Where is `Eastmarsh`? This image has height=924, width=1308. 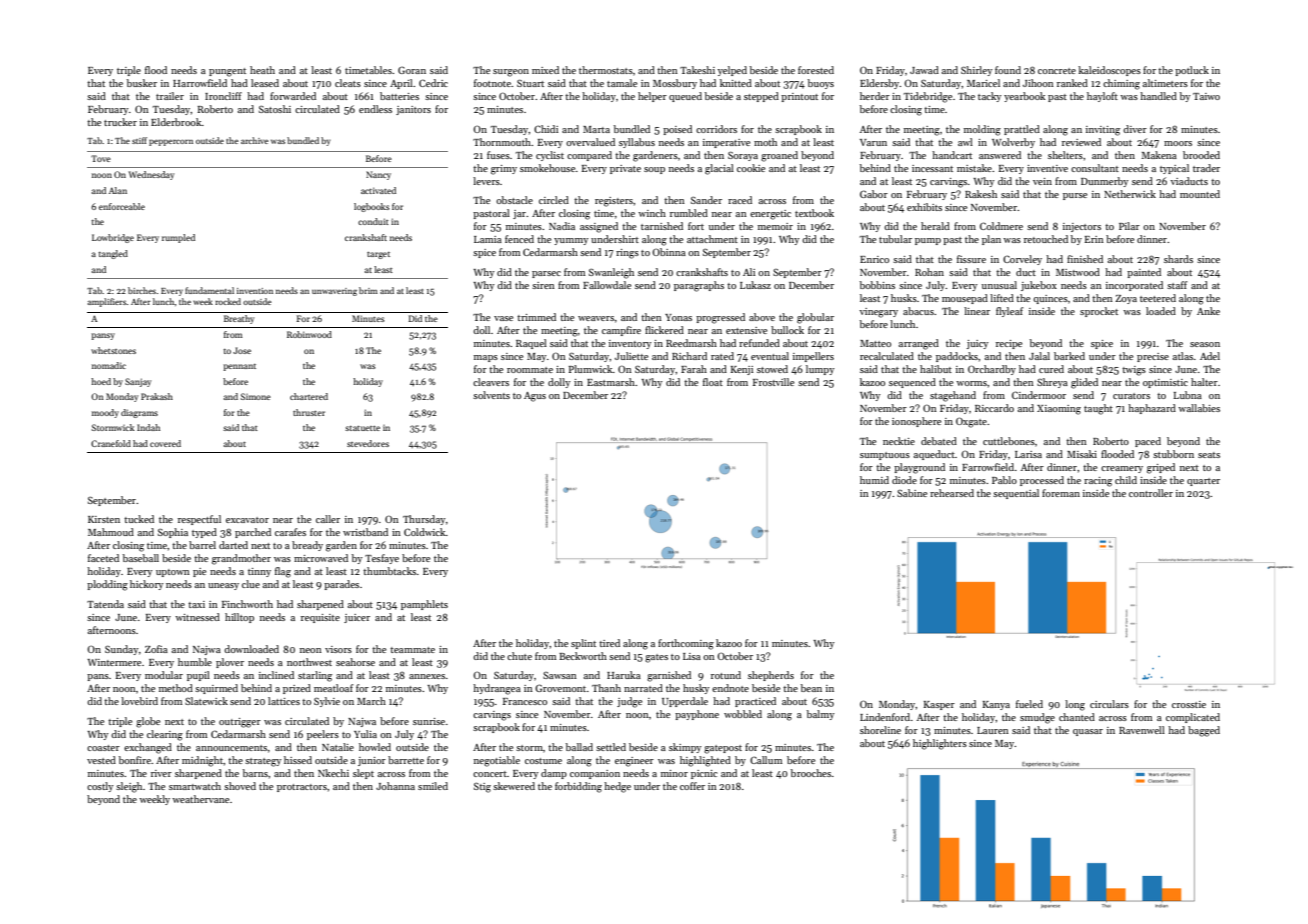 Eastmarsh is located at coordinates (611, 382).
